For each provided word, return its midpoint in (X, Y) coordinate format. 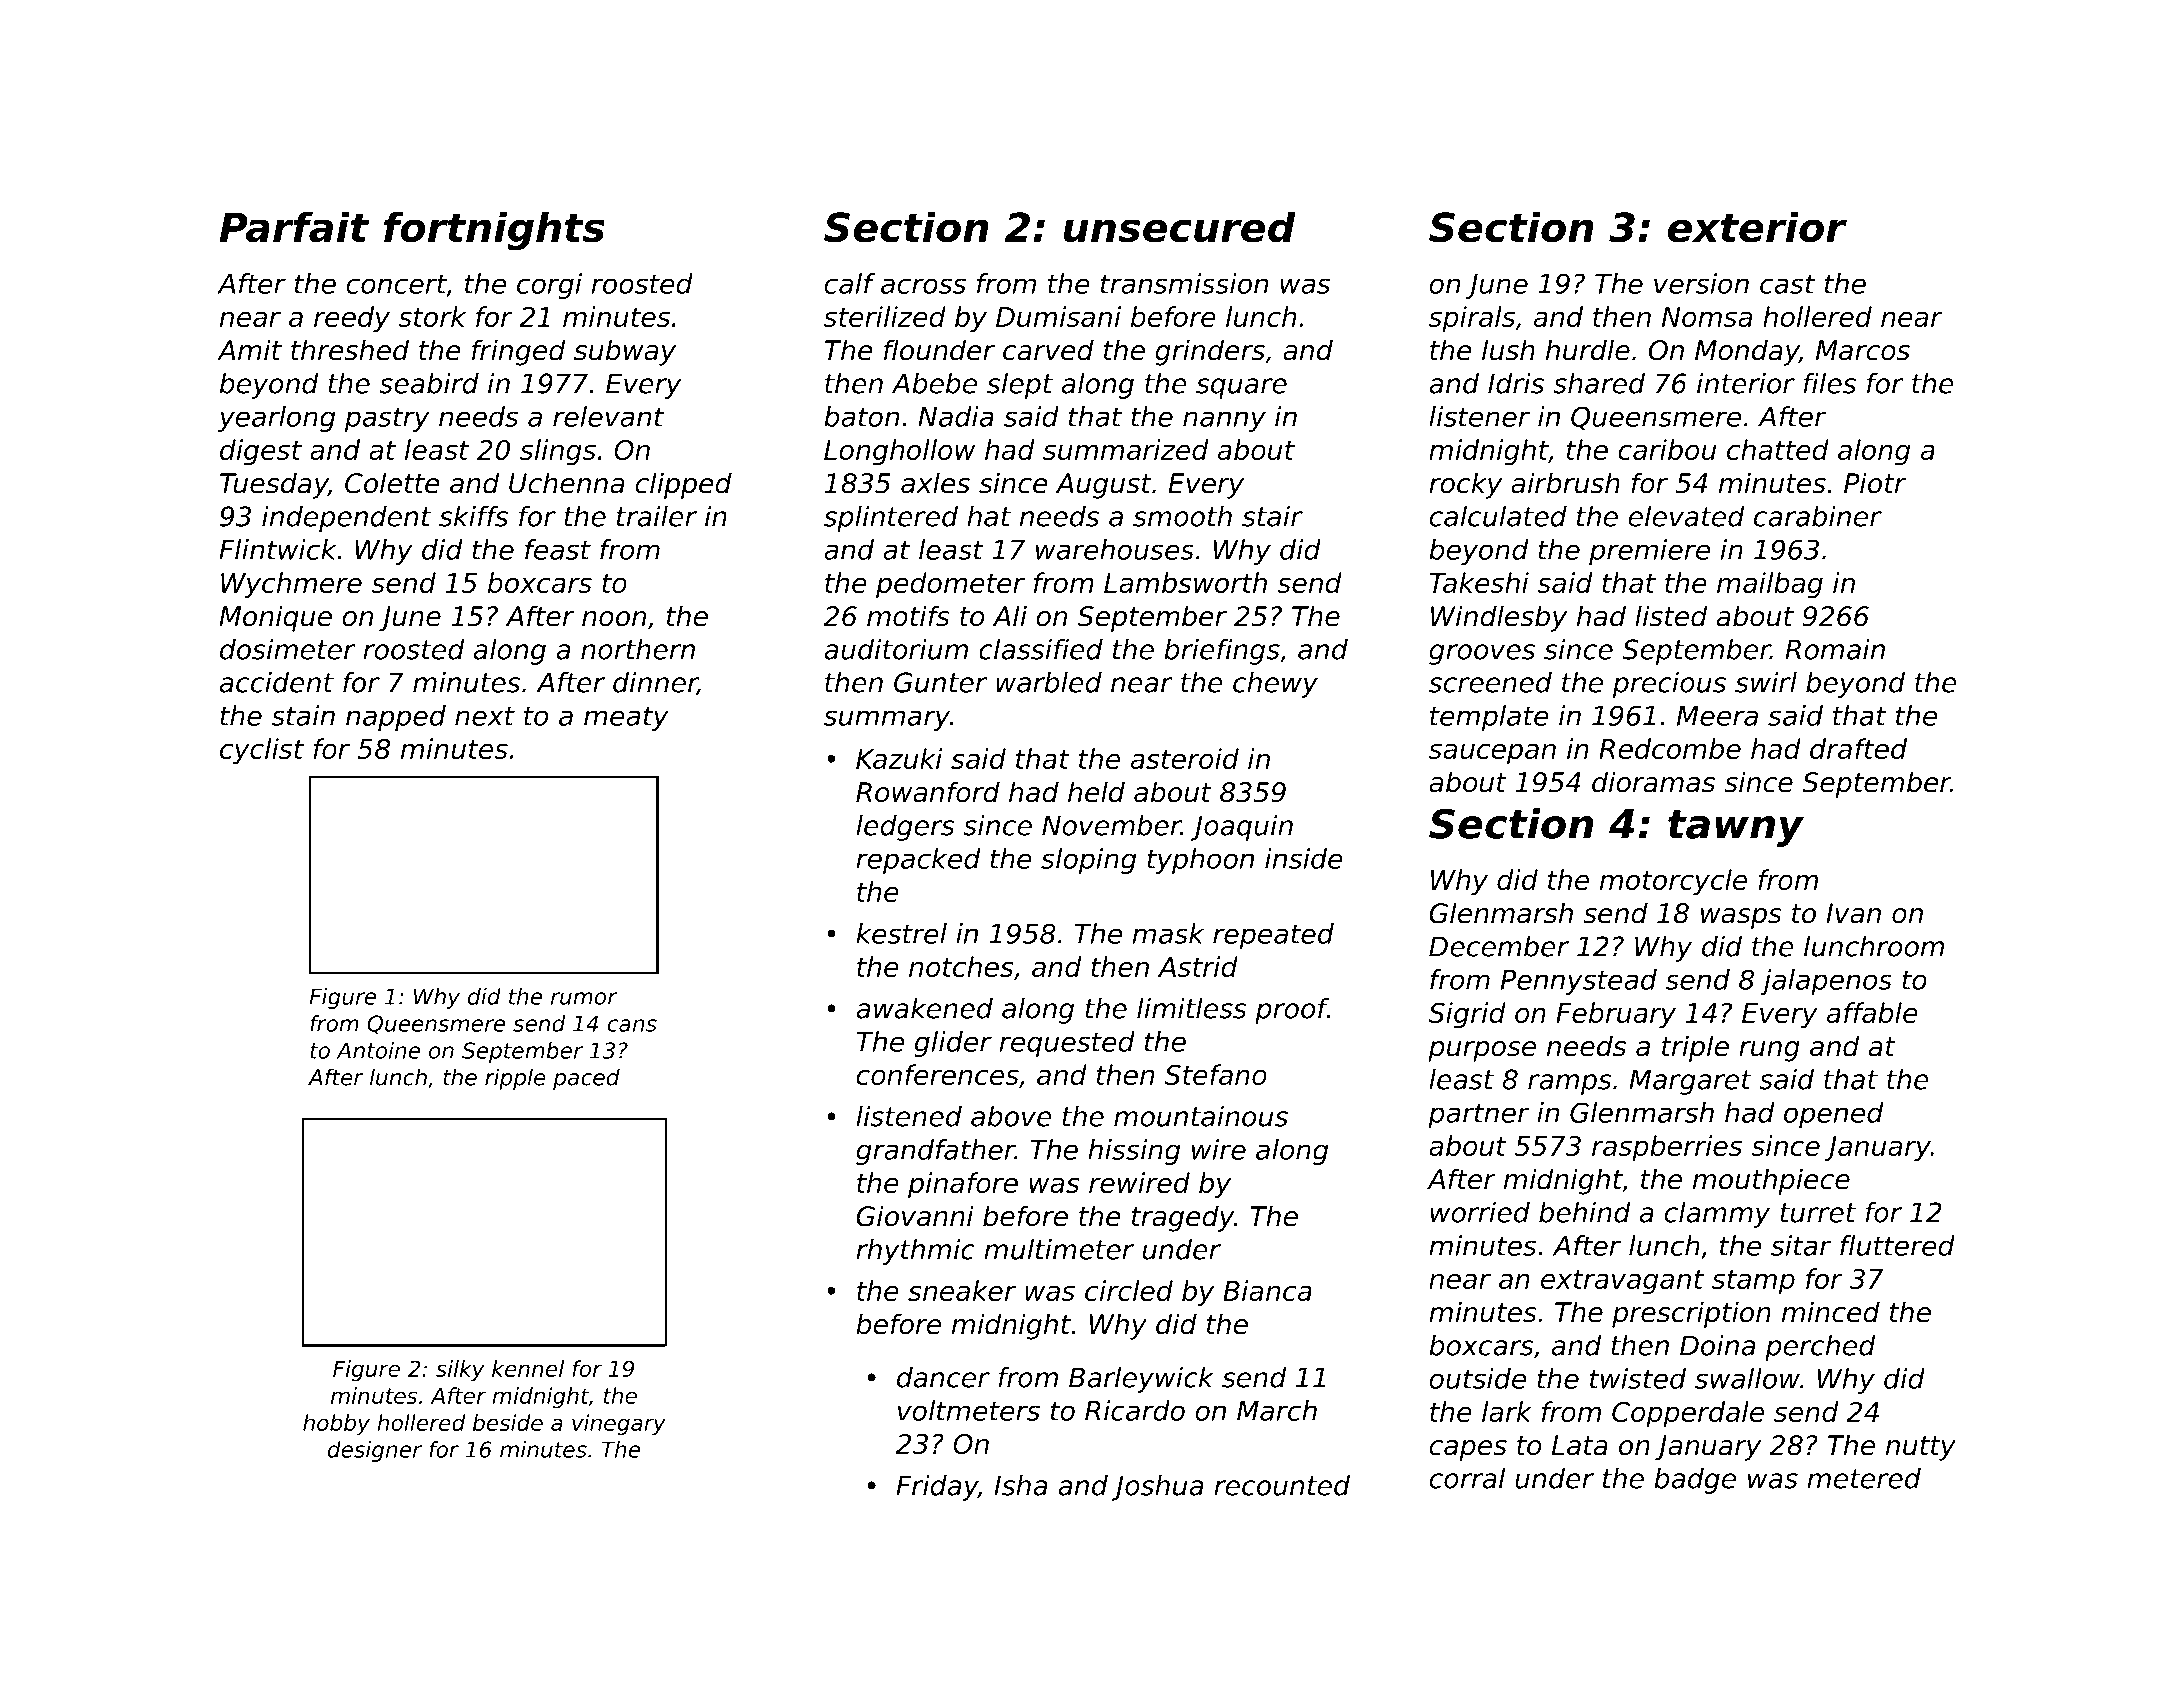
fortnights (494, 231)
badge (1695, 1481)
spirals (1472, 319)
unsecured (1180, 227)
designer (375, 1451)
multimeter (1059, 1249)
